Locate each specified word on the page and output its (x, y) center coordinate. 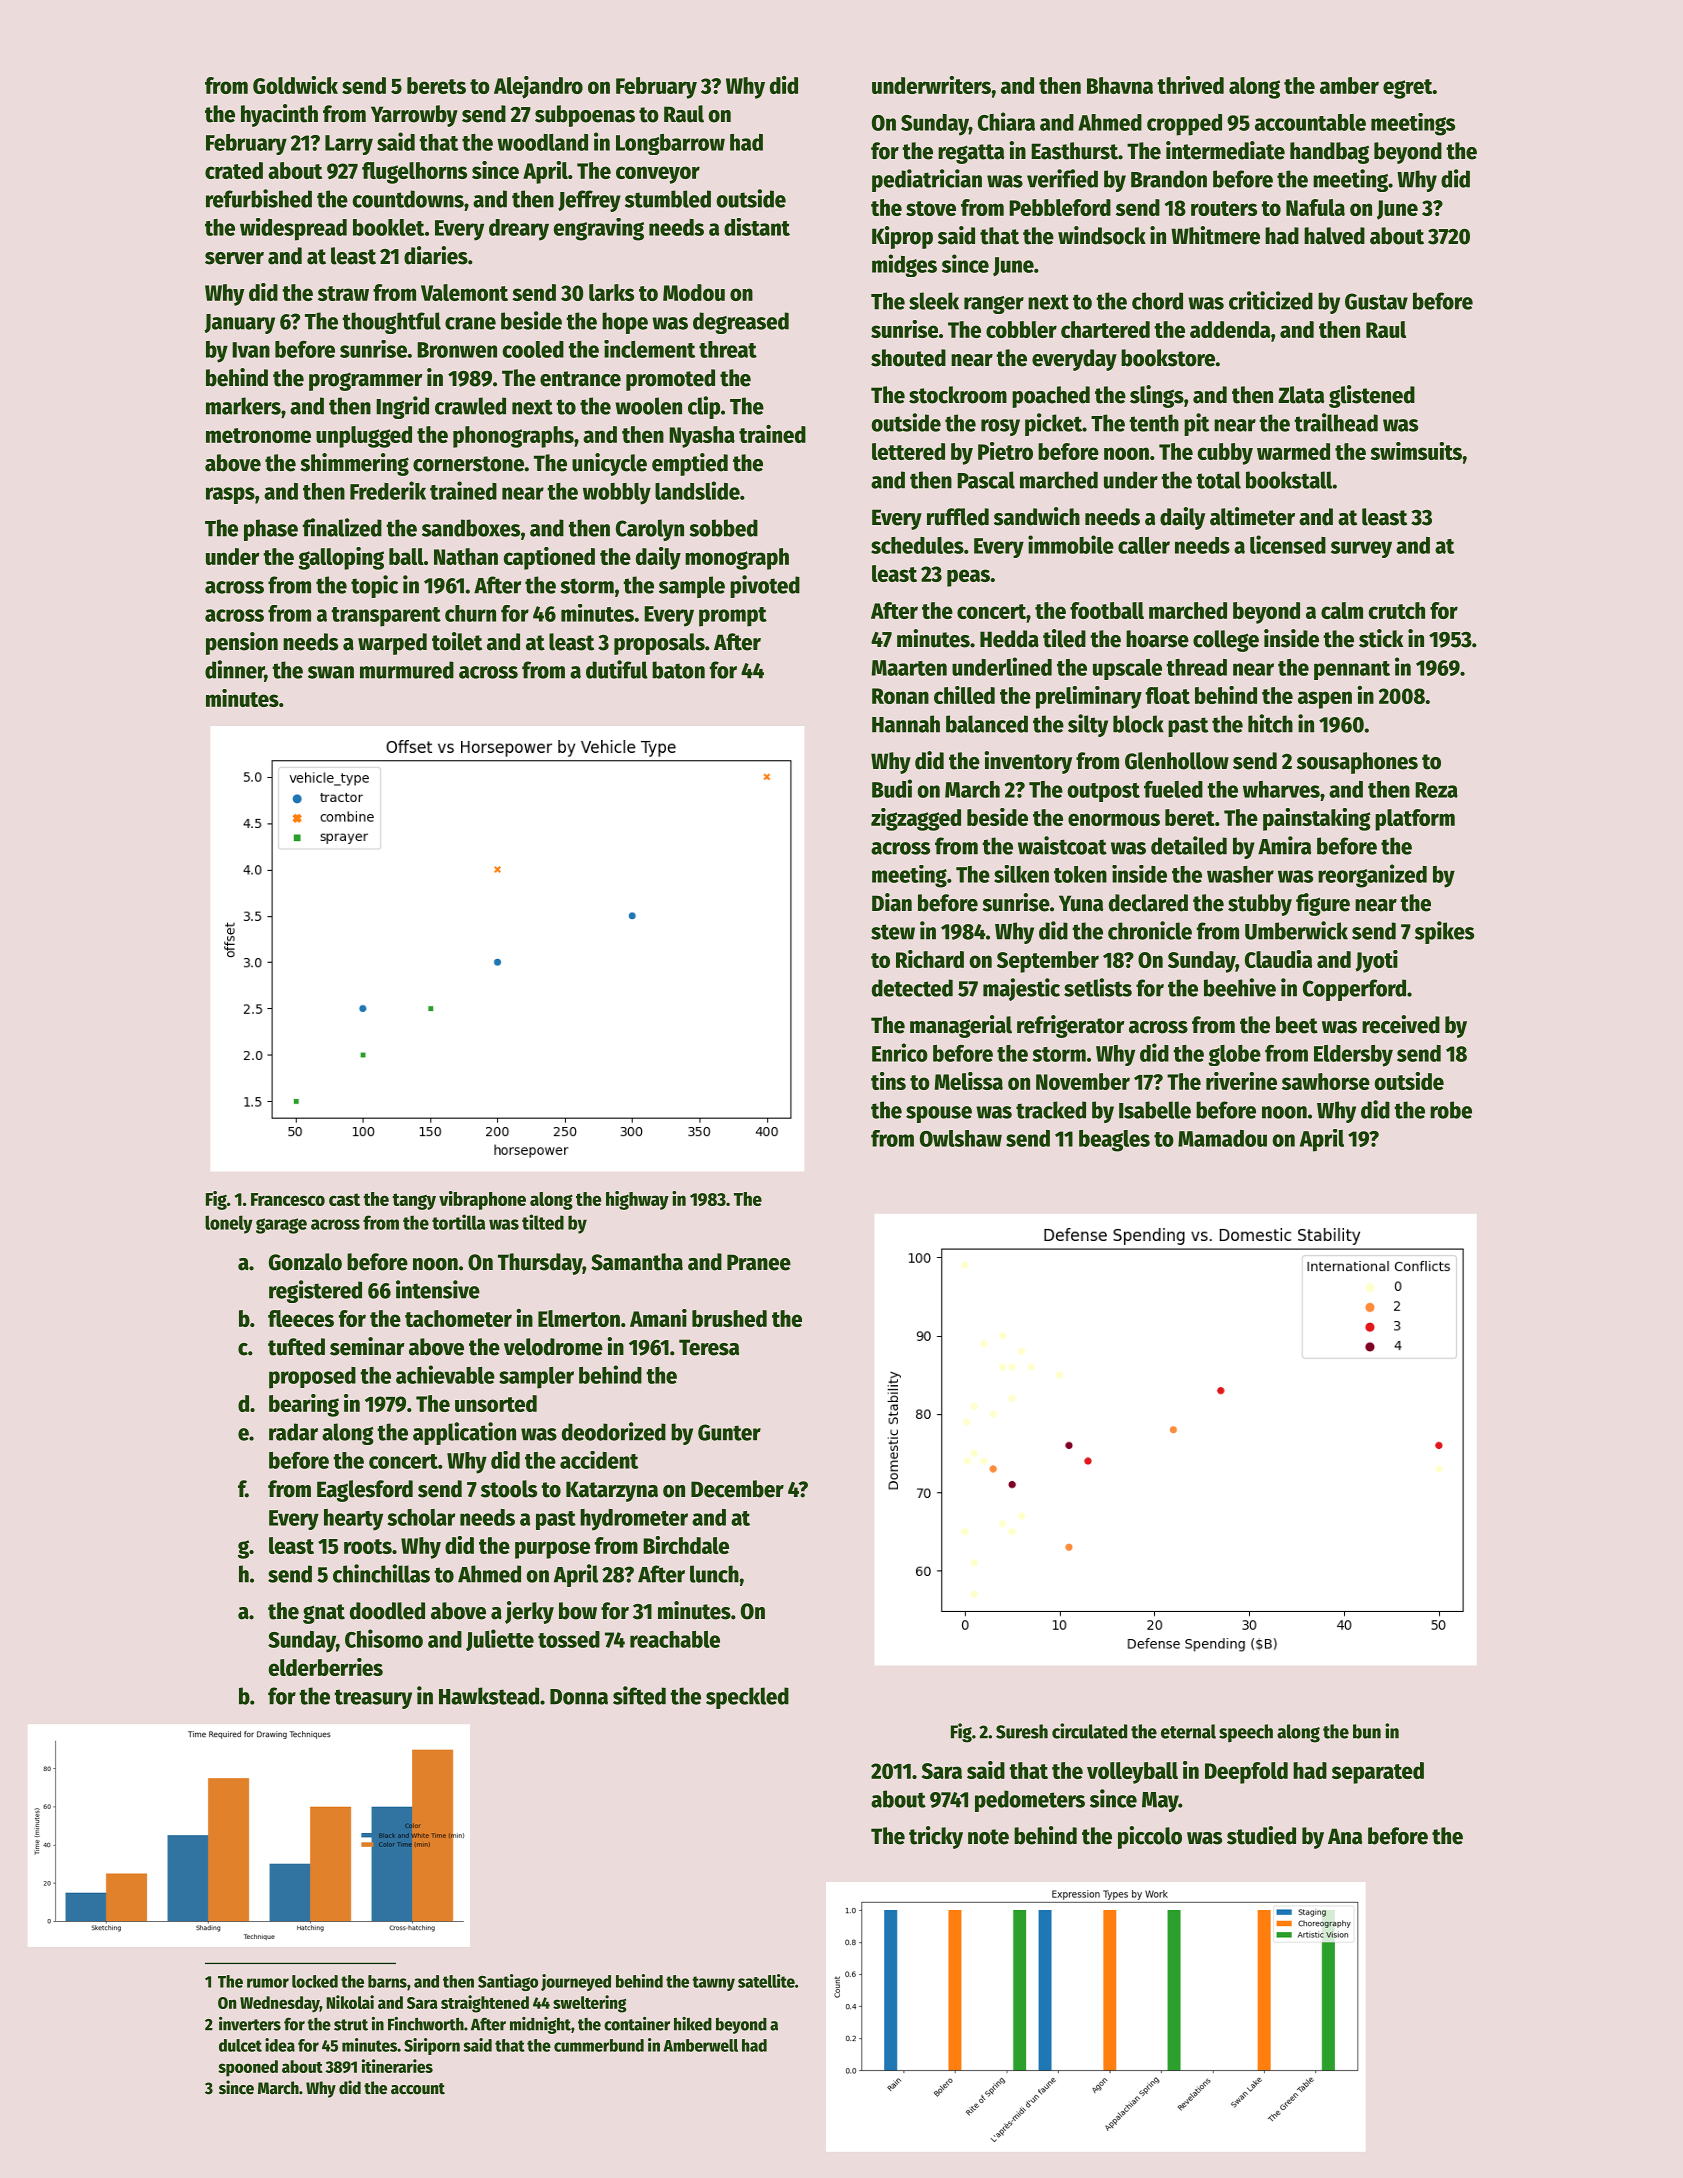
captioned (549, 558)
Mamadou (1222, 1138)
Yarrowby (414, 116)
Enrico (900, 1052)
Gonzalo (305, 1262)
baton (678, 670)
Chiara (1006, 121)
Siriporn (432, 2046)
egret (1408, 89)
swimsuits (1416, 451)
